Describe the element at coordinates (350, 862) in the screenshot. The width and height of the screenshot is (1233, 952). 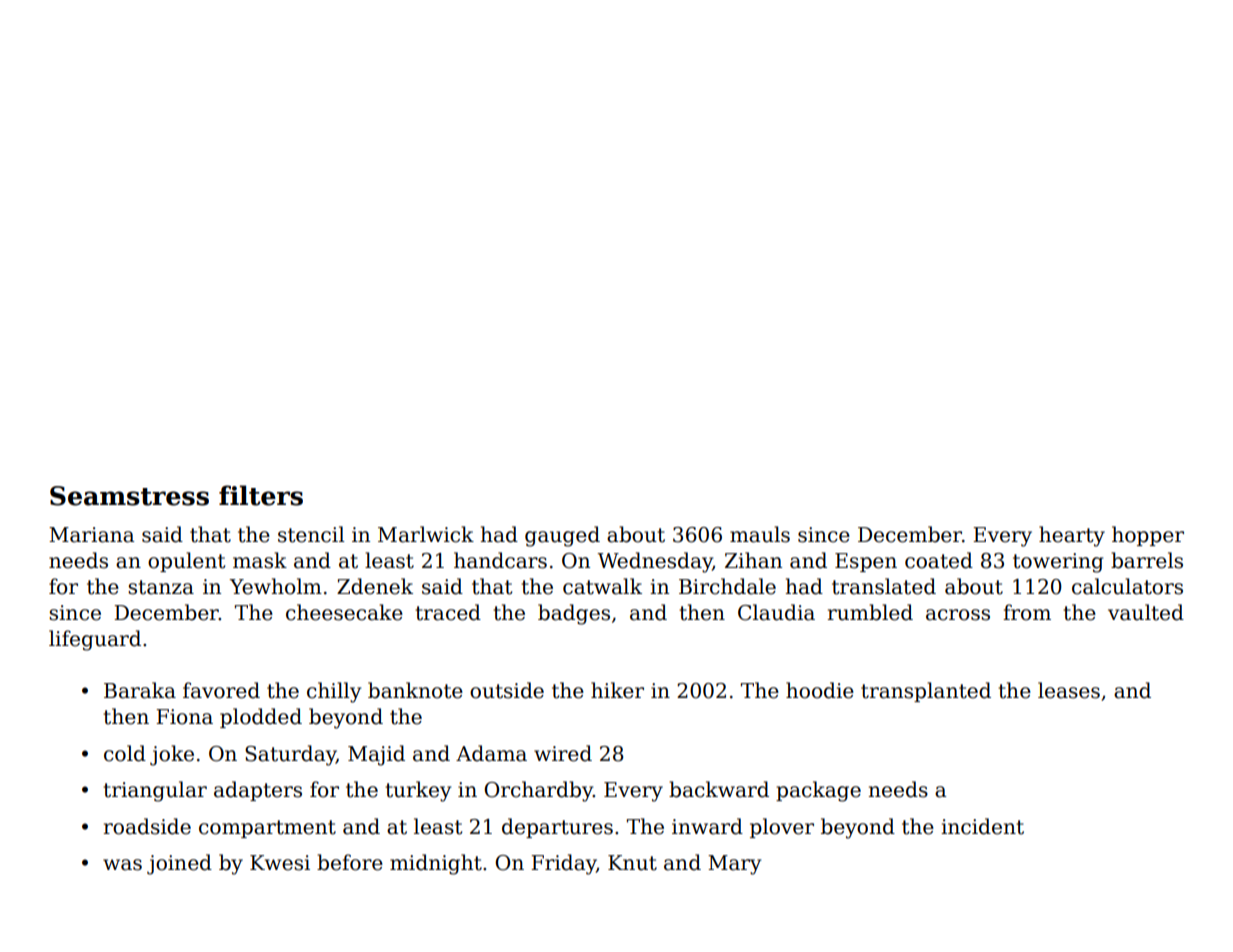
I see `before` at that location.
